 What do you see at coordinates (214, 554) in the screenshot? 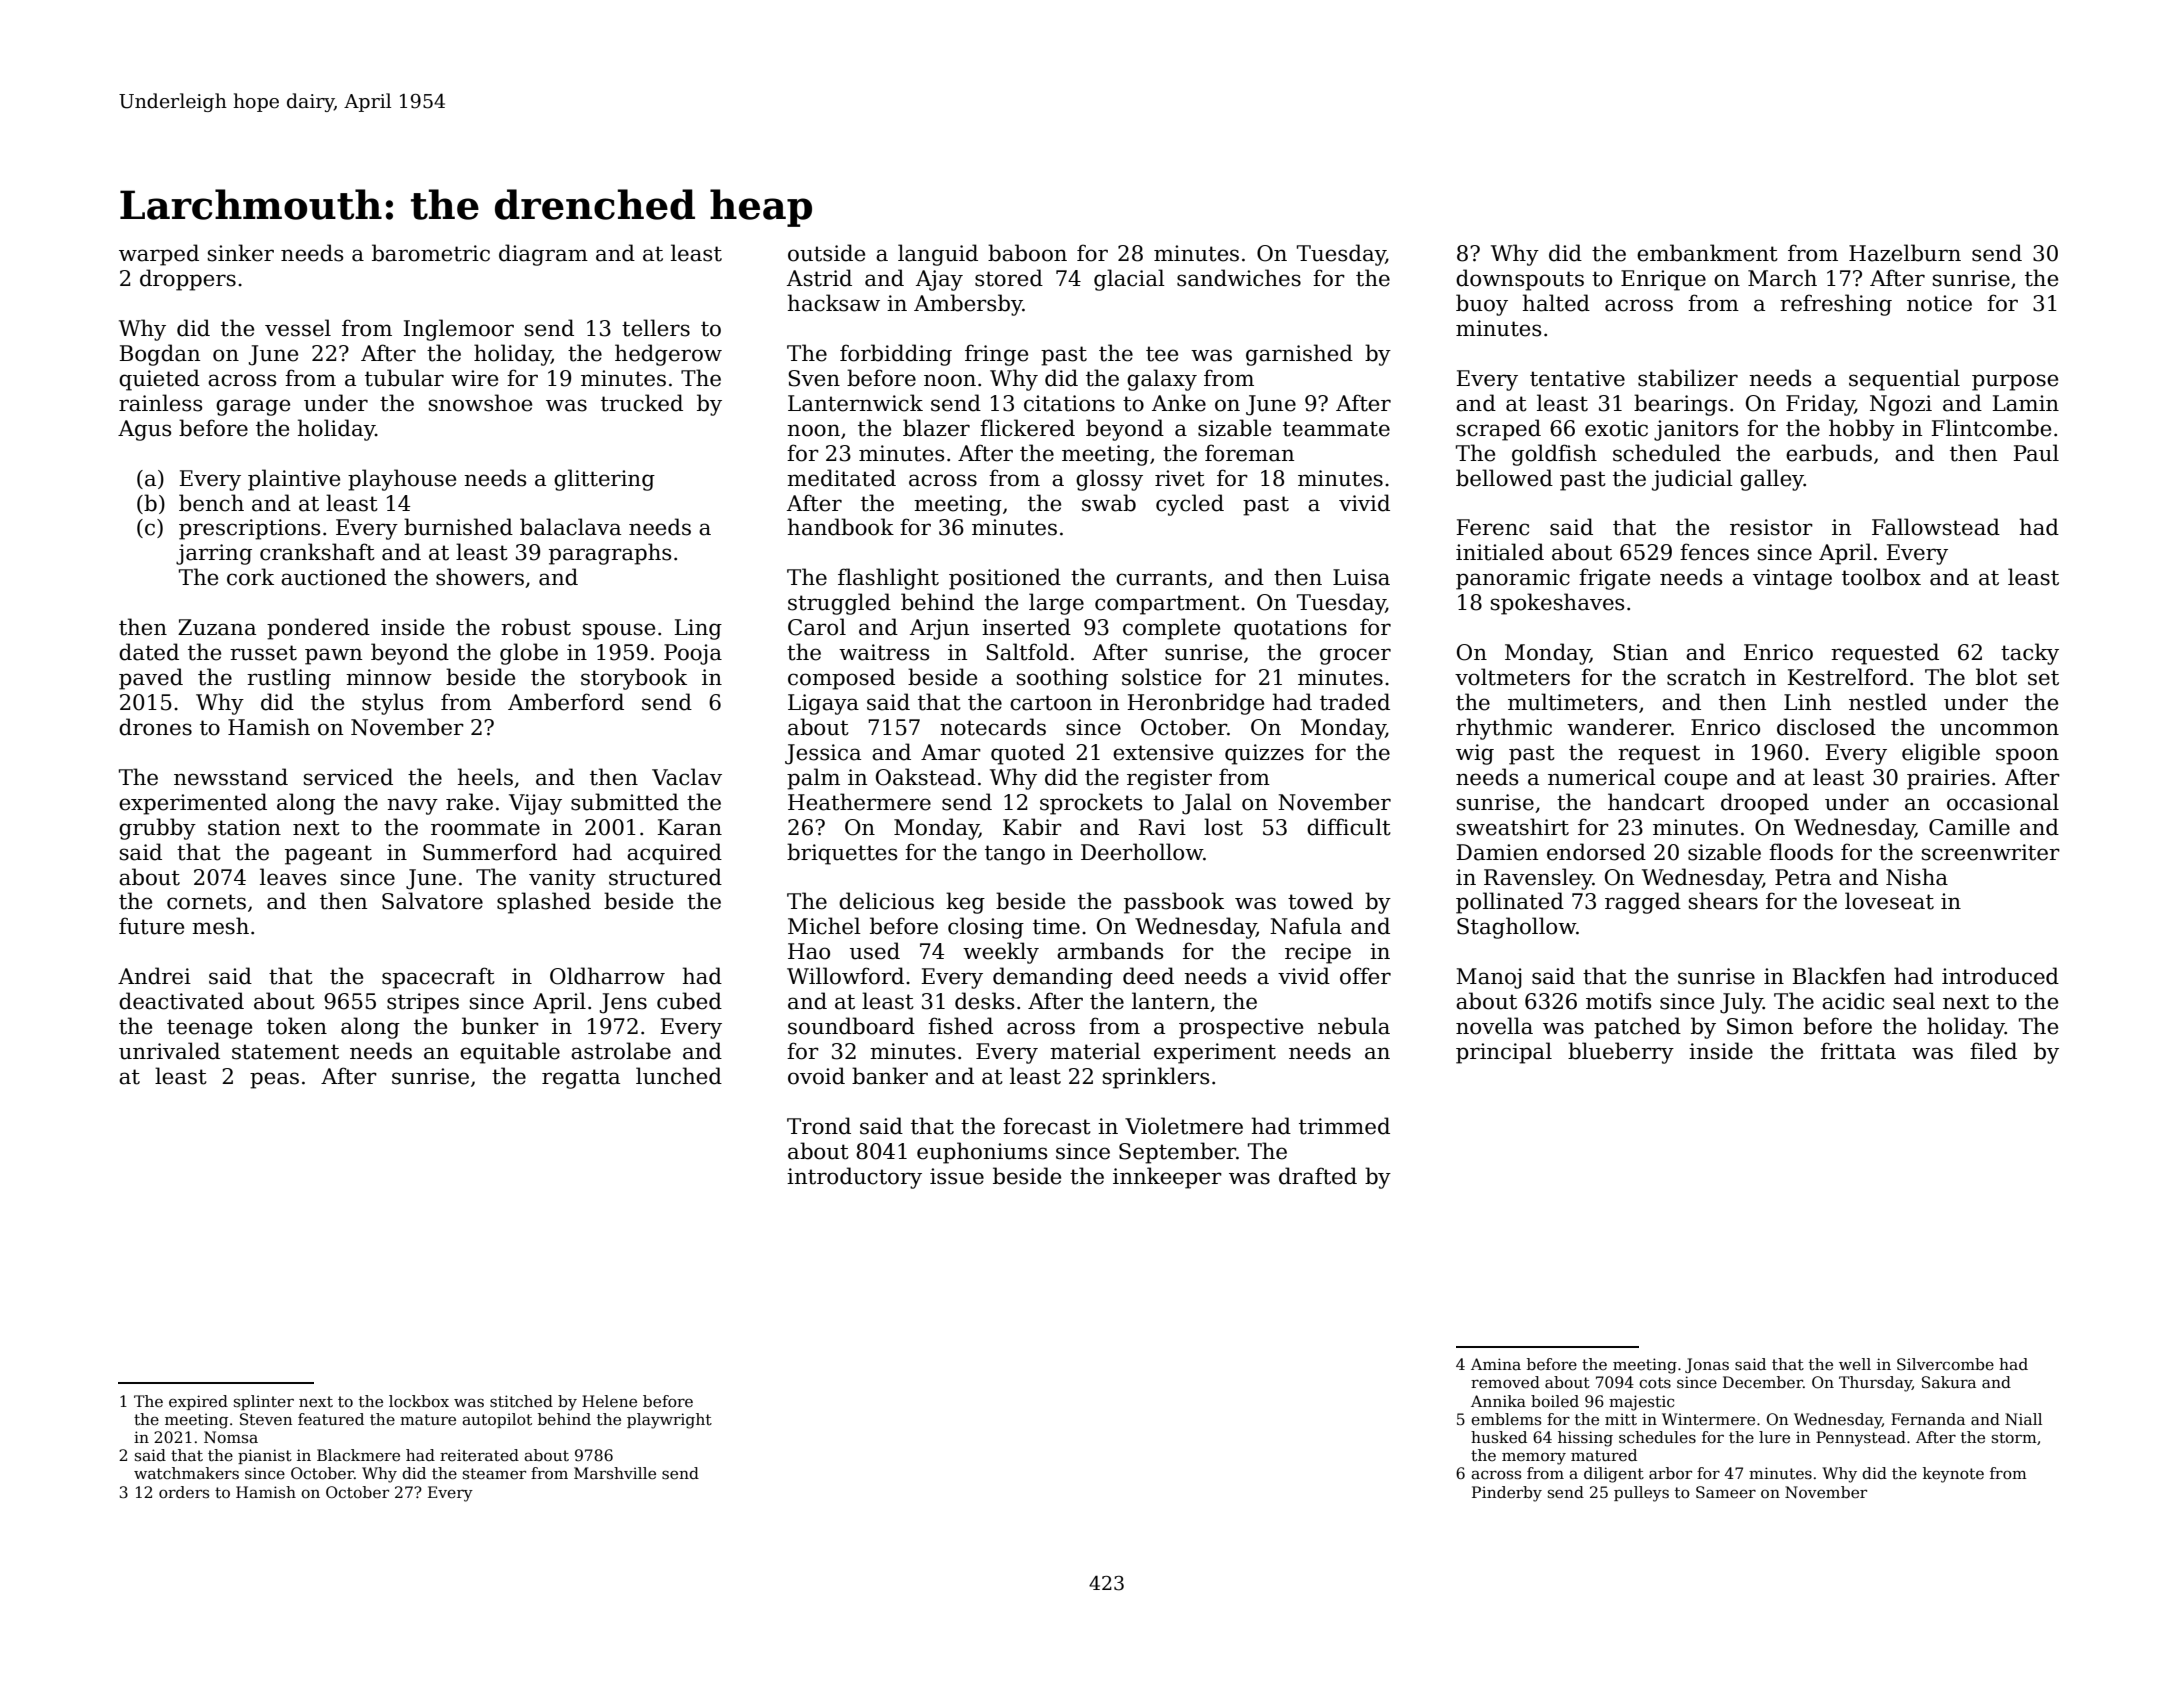
I see `jarring` at bounding box center [214, 554].
